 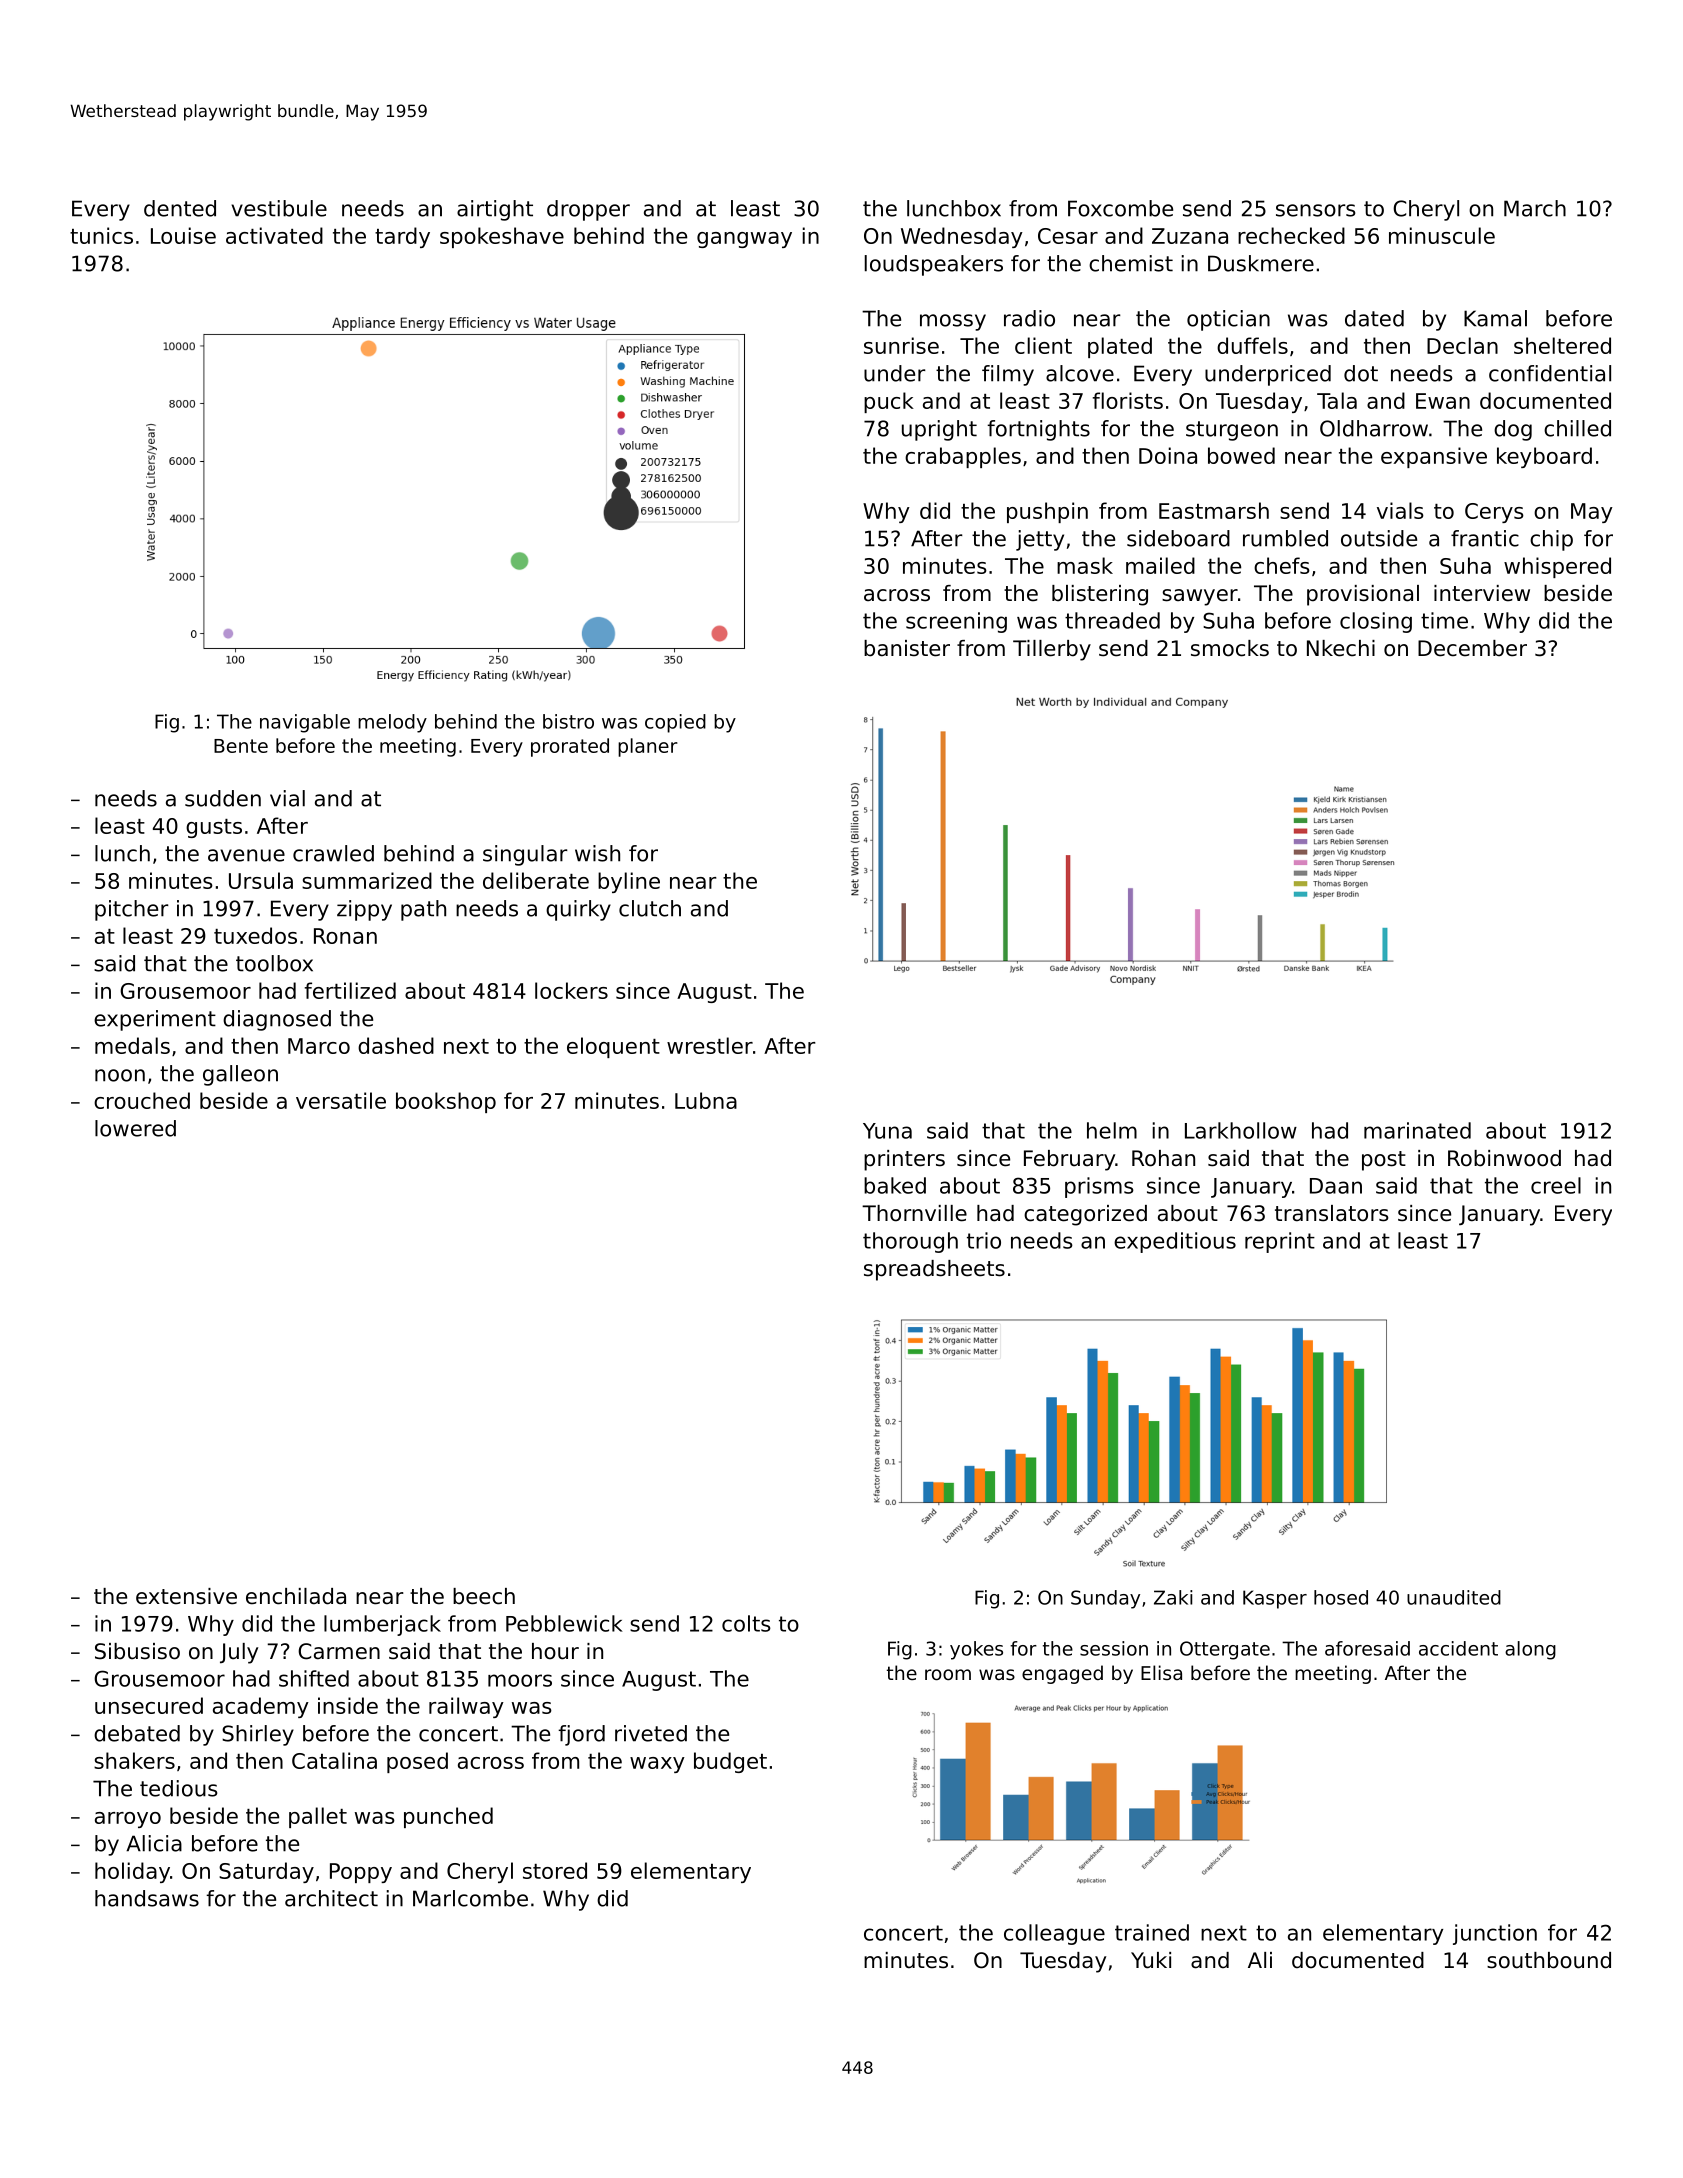 What do you see at coordinates (274, 235) in the document?
I see `activated` at bounding box center [274, 235].
